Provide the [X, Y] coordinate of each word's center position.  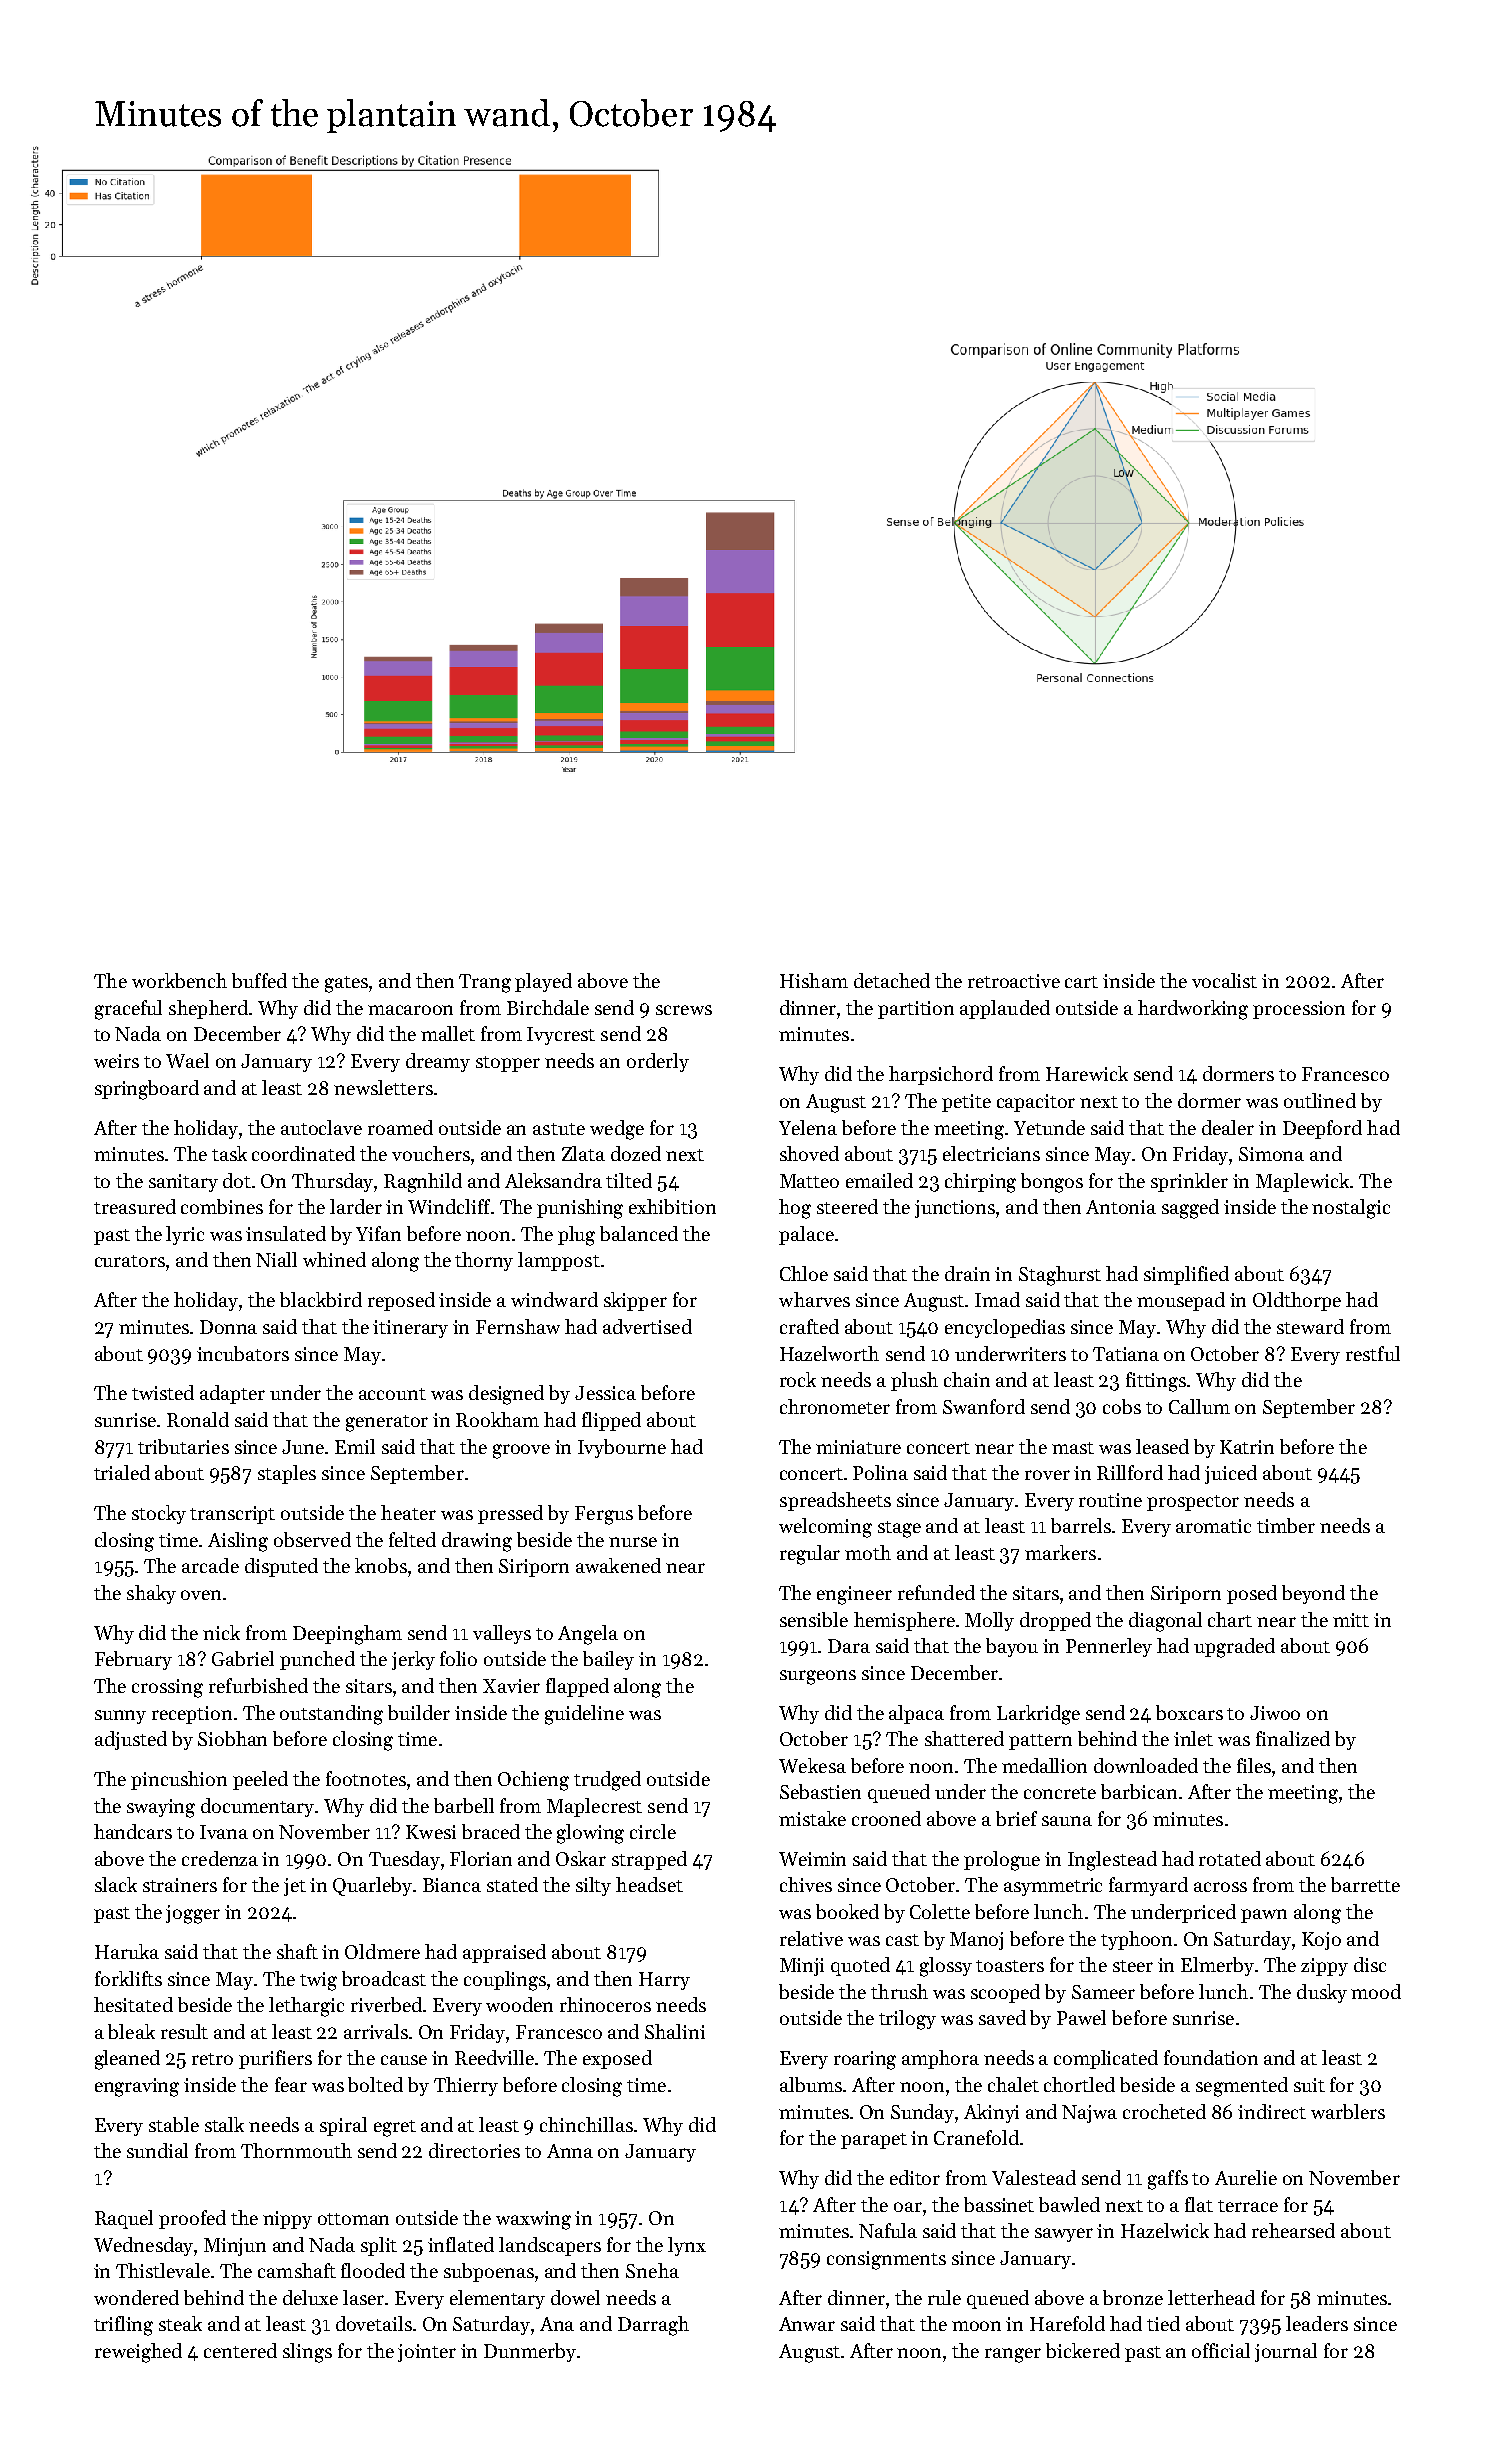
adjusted [131, 1740]
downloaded [1146, 1765]
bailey [608, 1660]
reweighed [138, 2353]
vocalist [1224, 980]
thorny [484, 1261]
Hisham [814, 980]
